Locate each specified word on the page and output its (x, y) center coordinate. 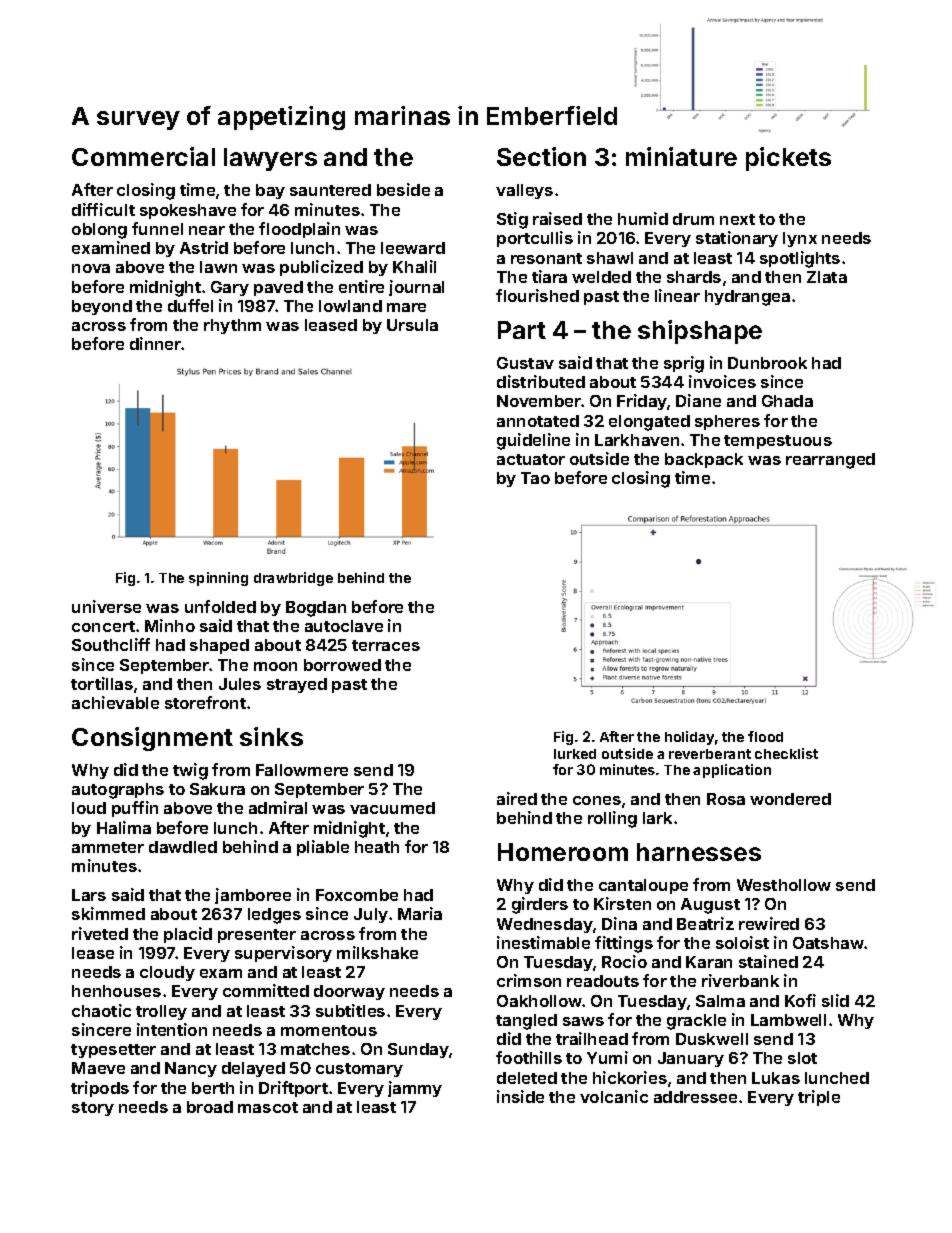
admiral (278, 807)
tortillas (102, 683)
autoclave (344, 626)
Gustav (525, 363)
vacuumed (392, 808)
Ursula (412, 325)
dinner (156, 343)
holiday (689, 738)
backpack (704, 460)
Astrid (204, 247)
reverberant (710, 754)
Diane (698, 400)
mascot (268, 1107)
